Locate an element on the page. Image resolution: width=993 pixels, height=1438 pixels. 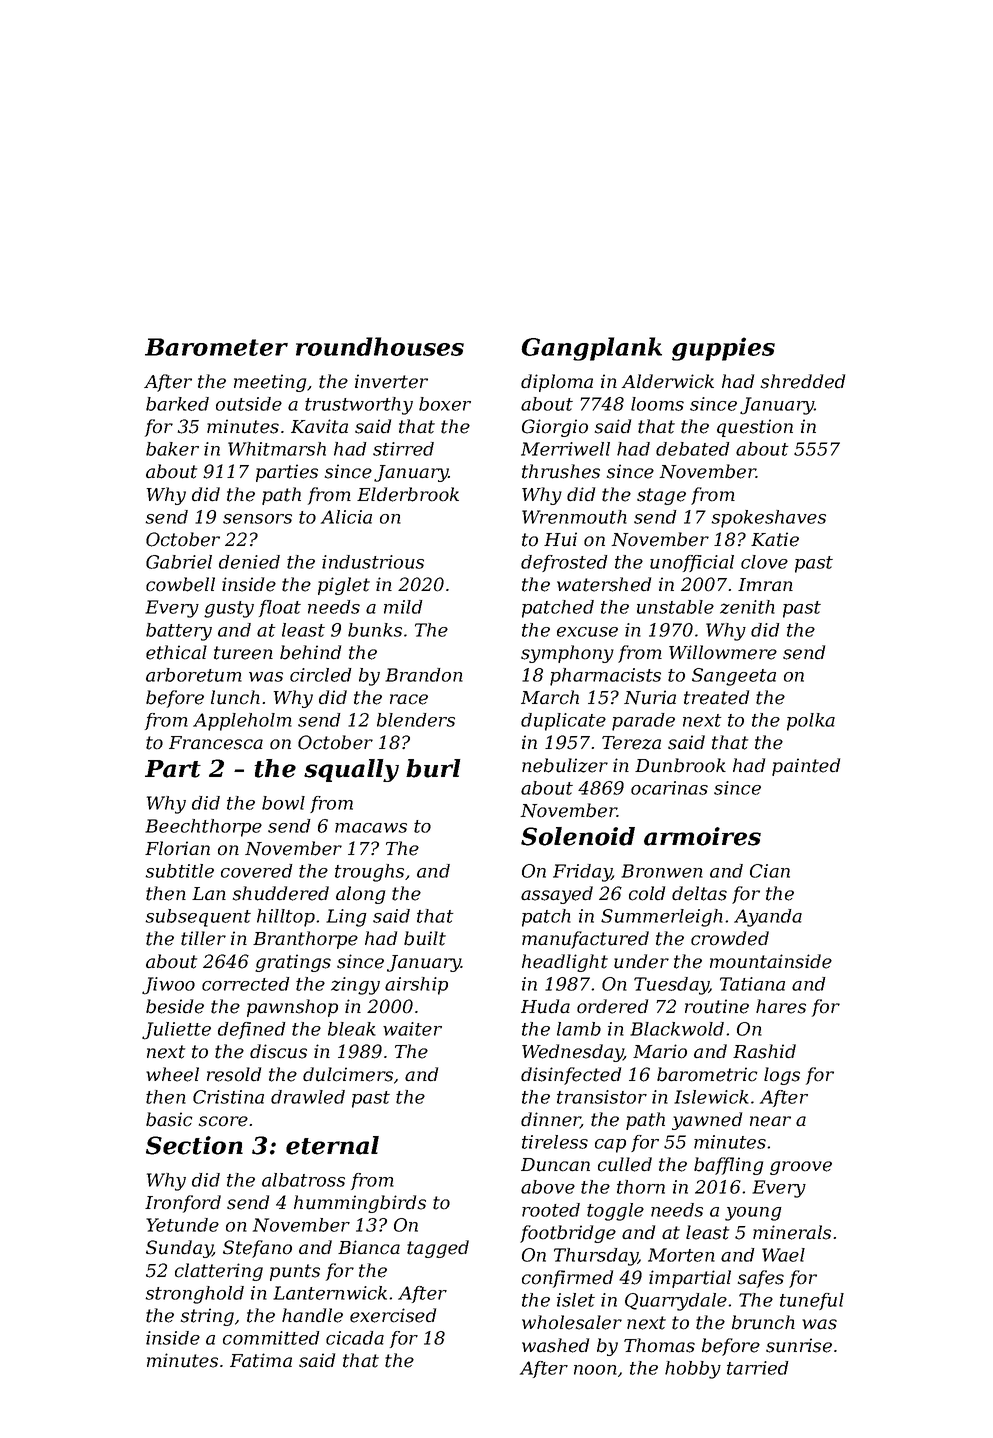
dinner is located at coordinates (551, 1120).
